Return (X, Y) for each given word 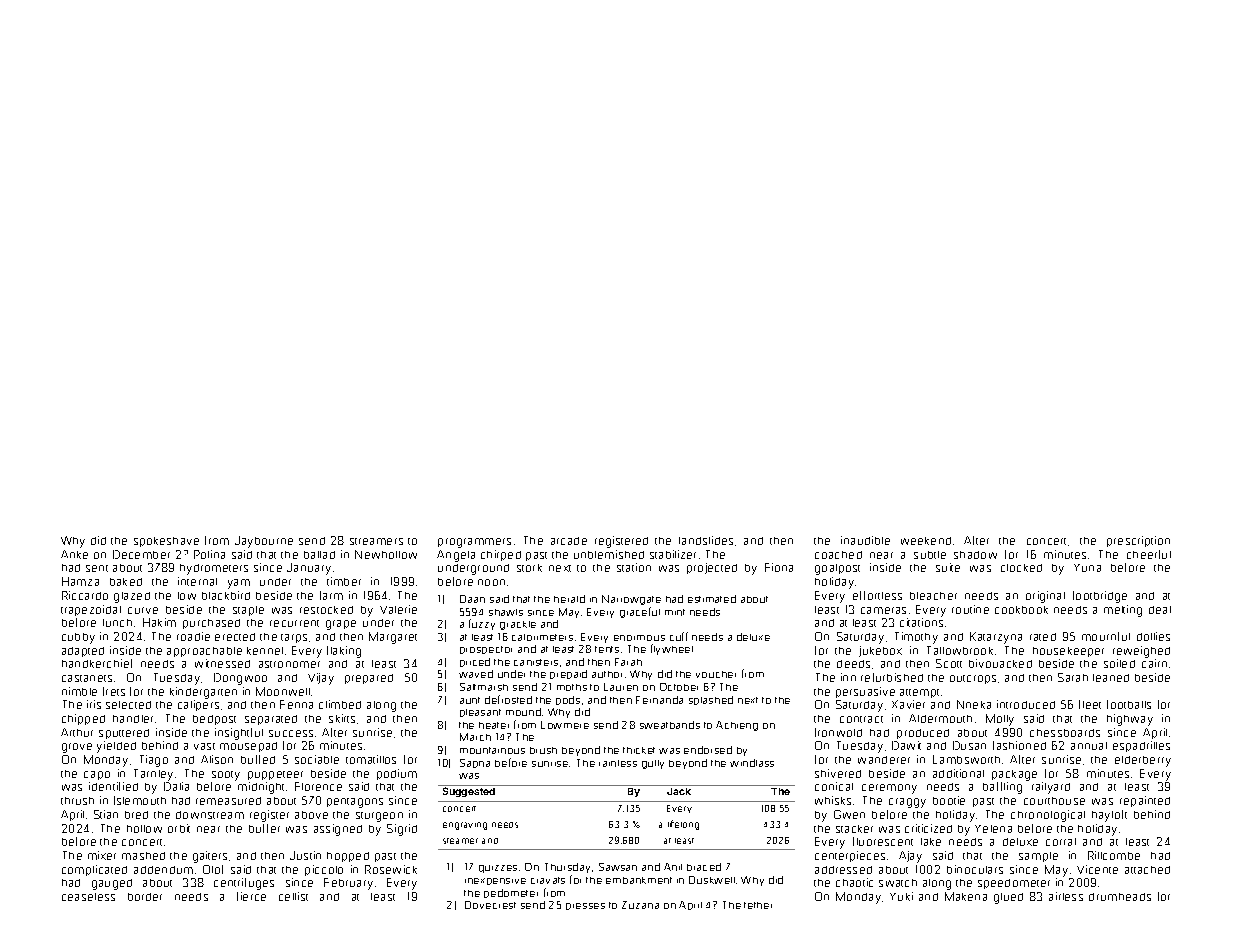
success (291, 733)
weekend (926, 541)
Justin (305, 855)
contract (861, 719)
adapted (83, 652)
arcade (569, 541)
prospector (486, 650)
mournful (1106, 636)
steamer (460, 841)
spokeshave (166, 542)
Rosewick (391, 869)
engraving (465, 826)
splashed (711, 700)
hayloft (1109, 816)
